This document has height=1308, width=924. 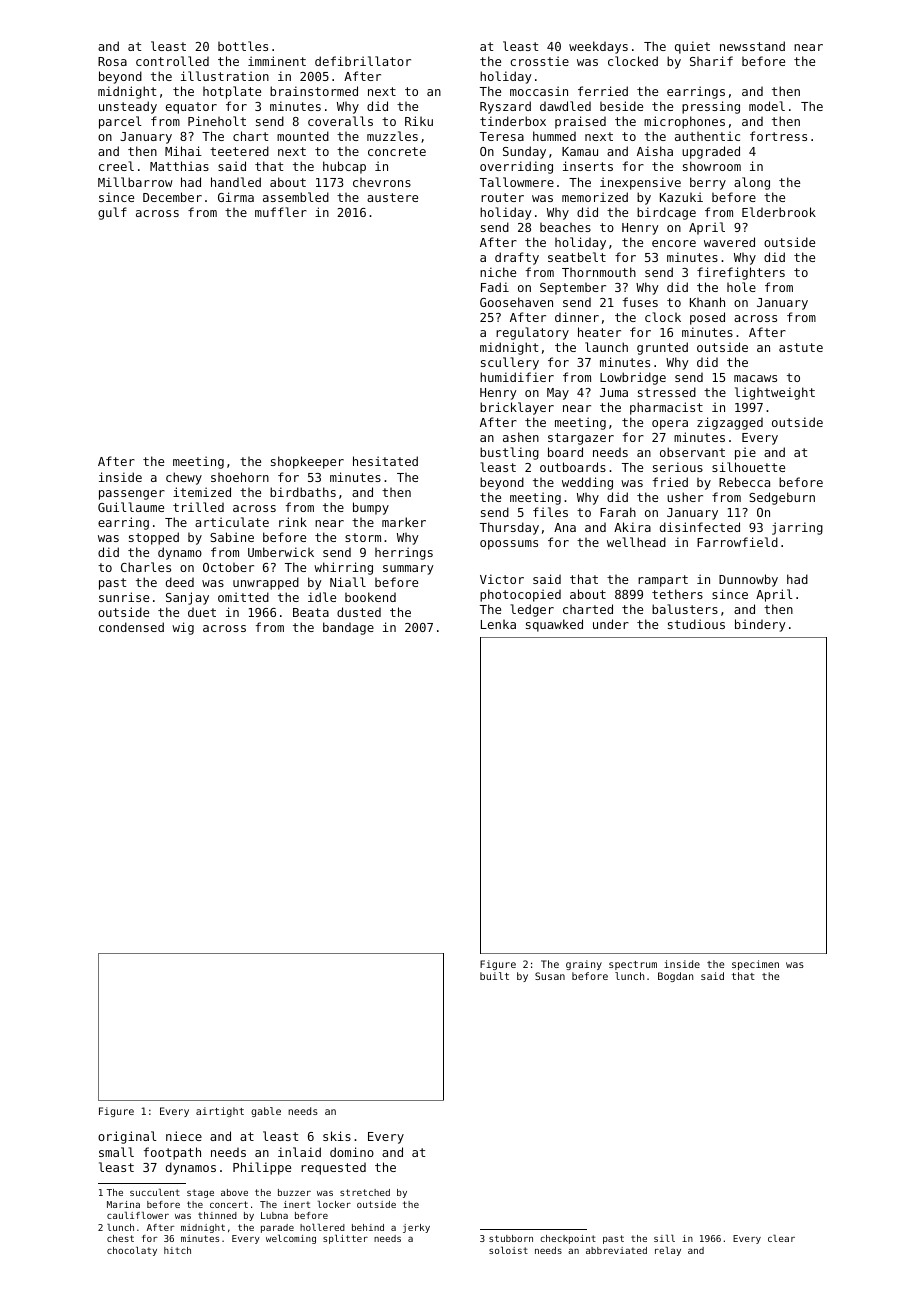 I want to click on drafty, so click(x=517, y=258).
